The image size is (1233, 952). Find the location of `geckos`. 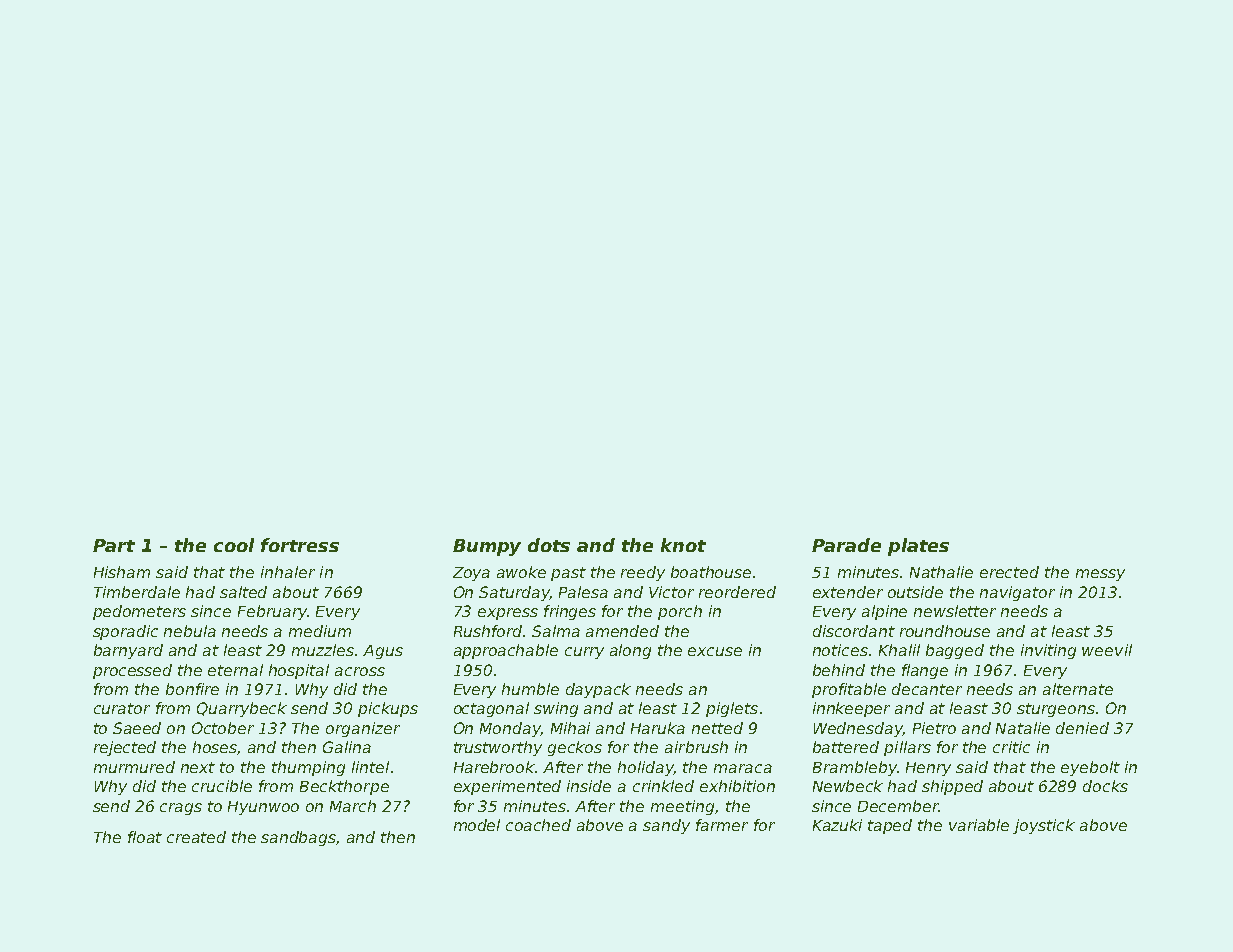

geckos is located at coordinates (575, 748).
